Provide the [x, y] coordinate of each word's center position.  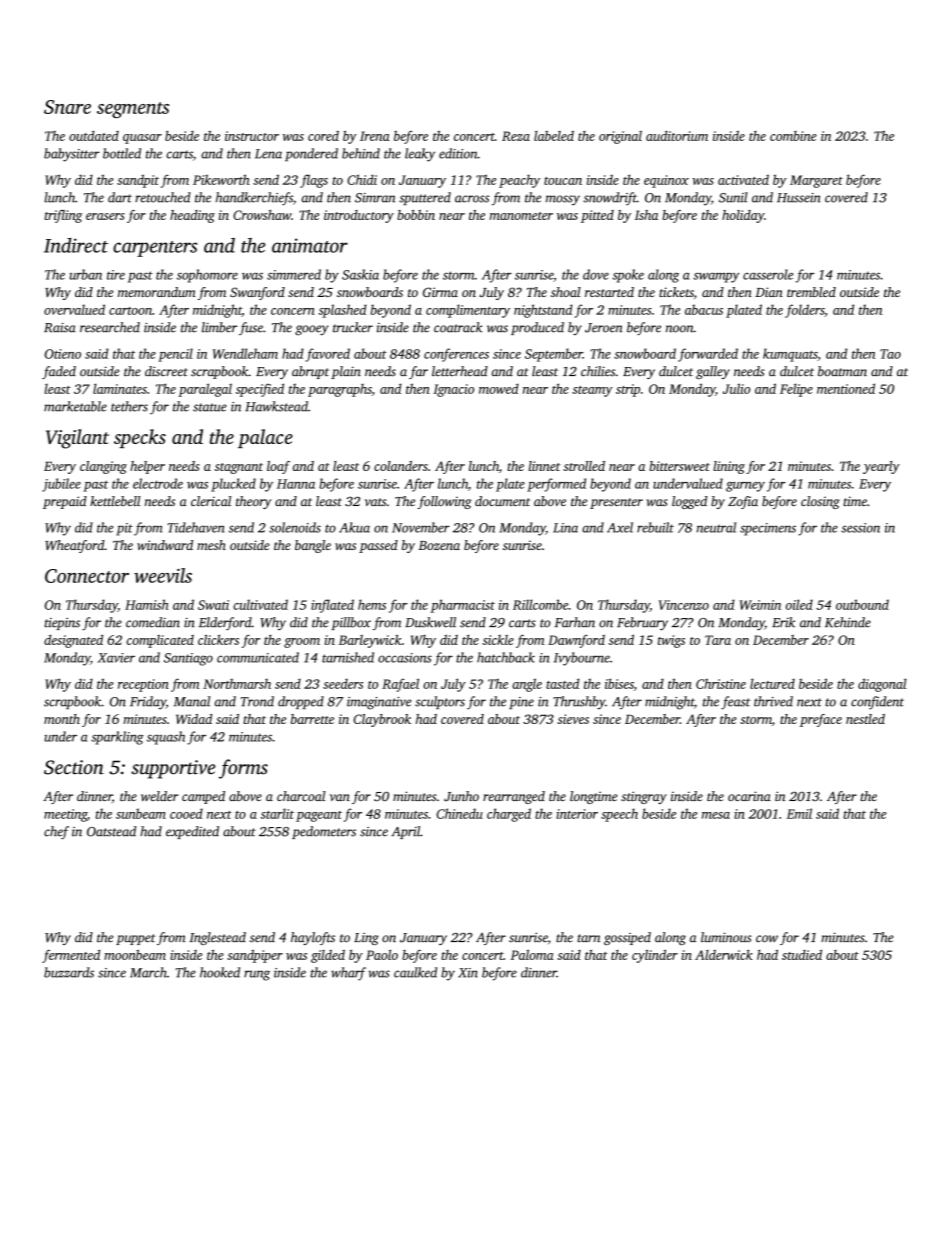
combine [793, 136]
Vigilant [77, 439]
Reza [516, 136]
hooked [220, 972]
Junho [461, 796]
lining [729, 467]
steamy [592, 391]
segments [133, 110]
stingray [644, 797]
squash [166, 738]
